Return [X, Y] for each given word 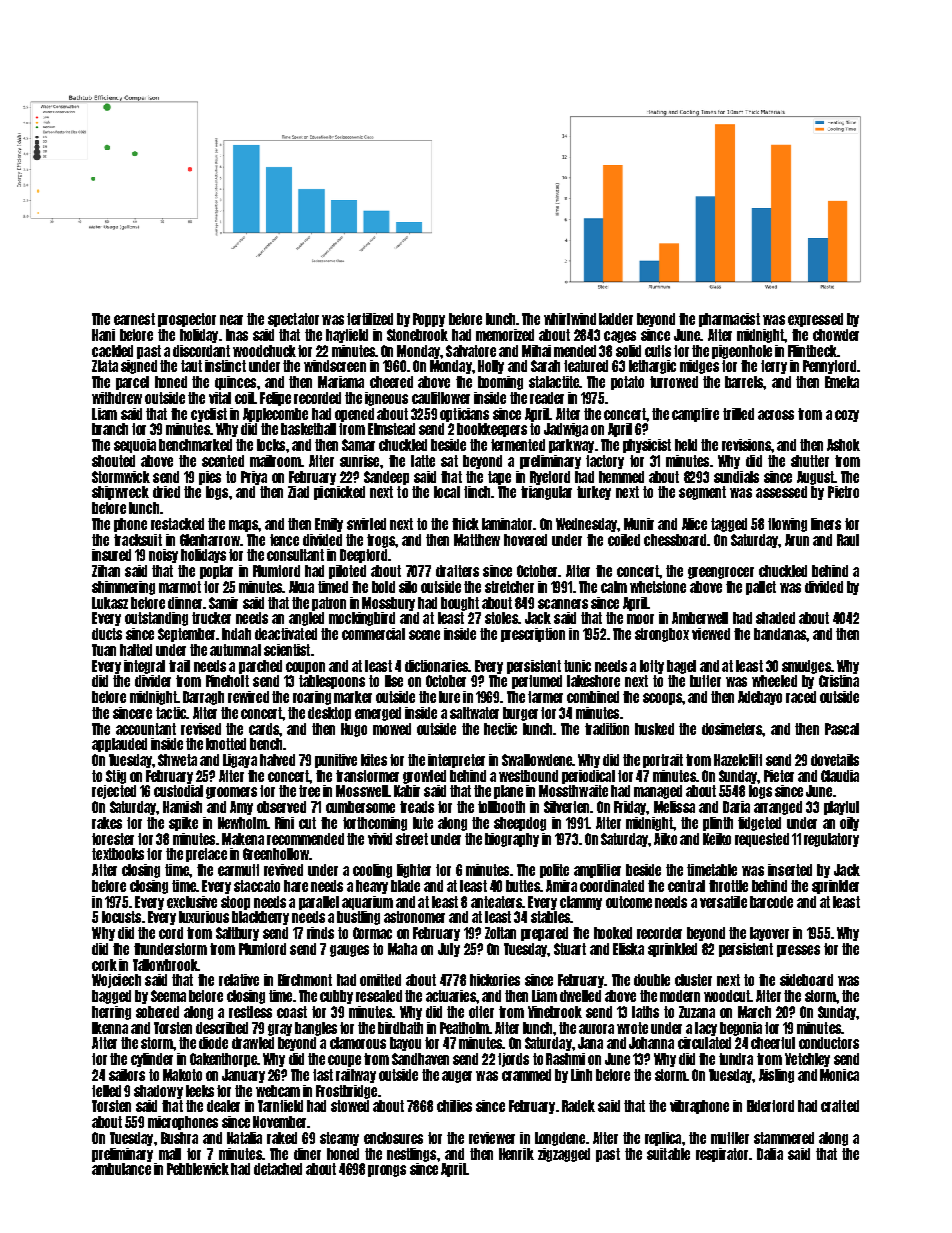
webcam [278, 1091]
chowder [836, 335]
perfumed [537, 682]
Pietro [843, 492]
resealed [379, 996]
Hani [103, 335]
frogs [381, 541]
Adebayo [760, 698]
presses [798, 951]
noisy [163, 556]
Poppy [429, 320]
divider [153, 681]
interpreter [456, 761]
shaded [775, 618]
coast [292, 1012]
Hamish [182, 807]
